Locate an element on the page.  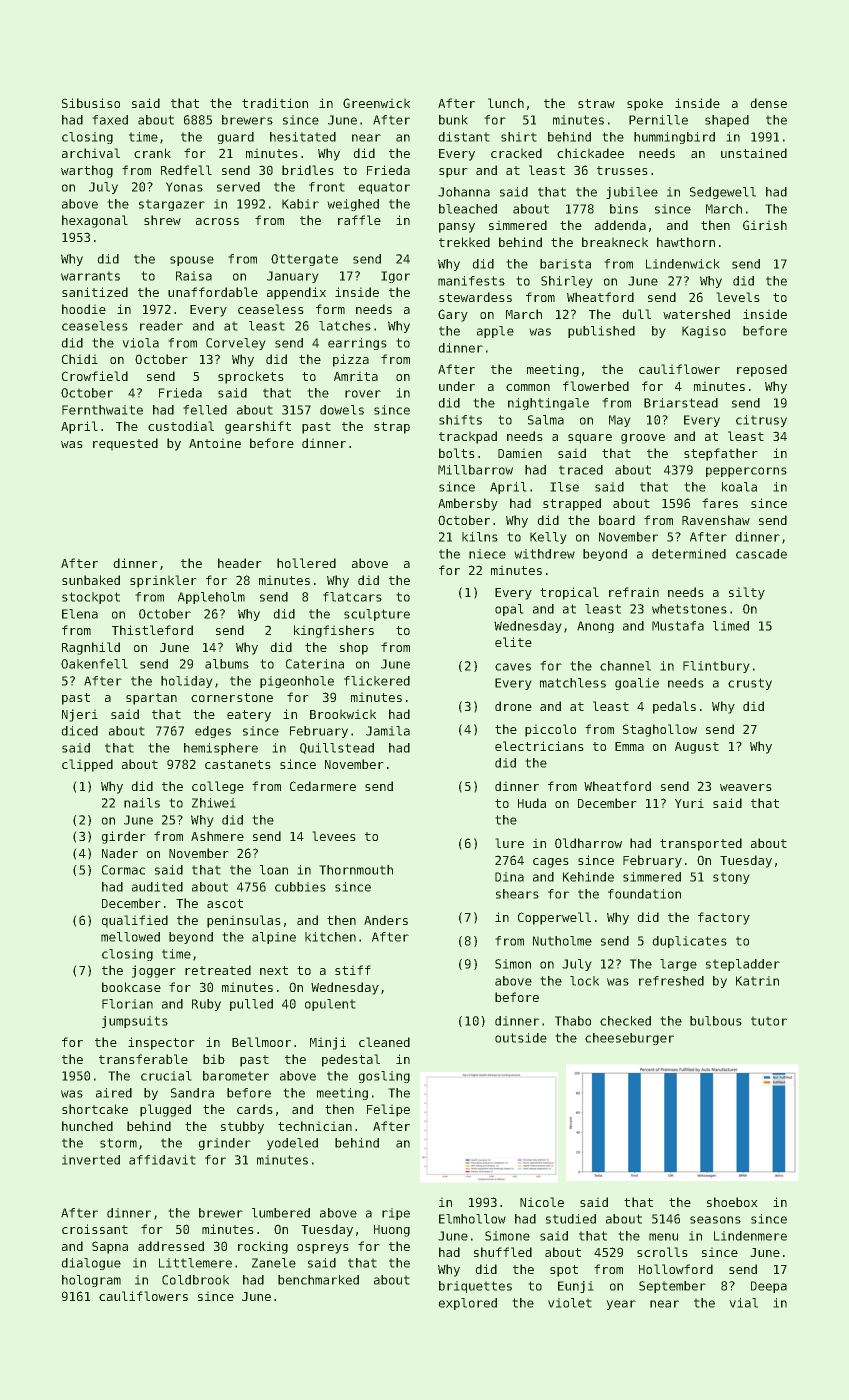
hoodie is located at coordinates (84, 309).
